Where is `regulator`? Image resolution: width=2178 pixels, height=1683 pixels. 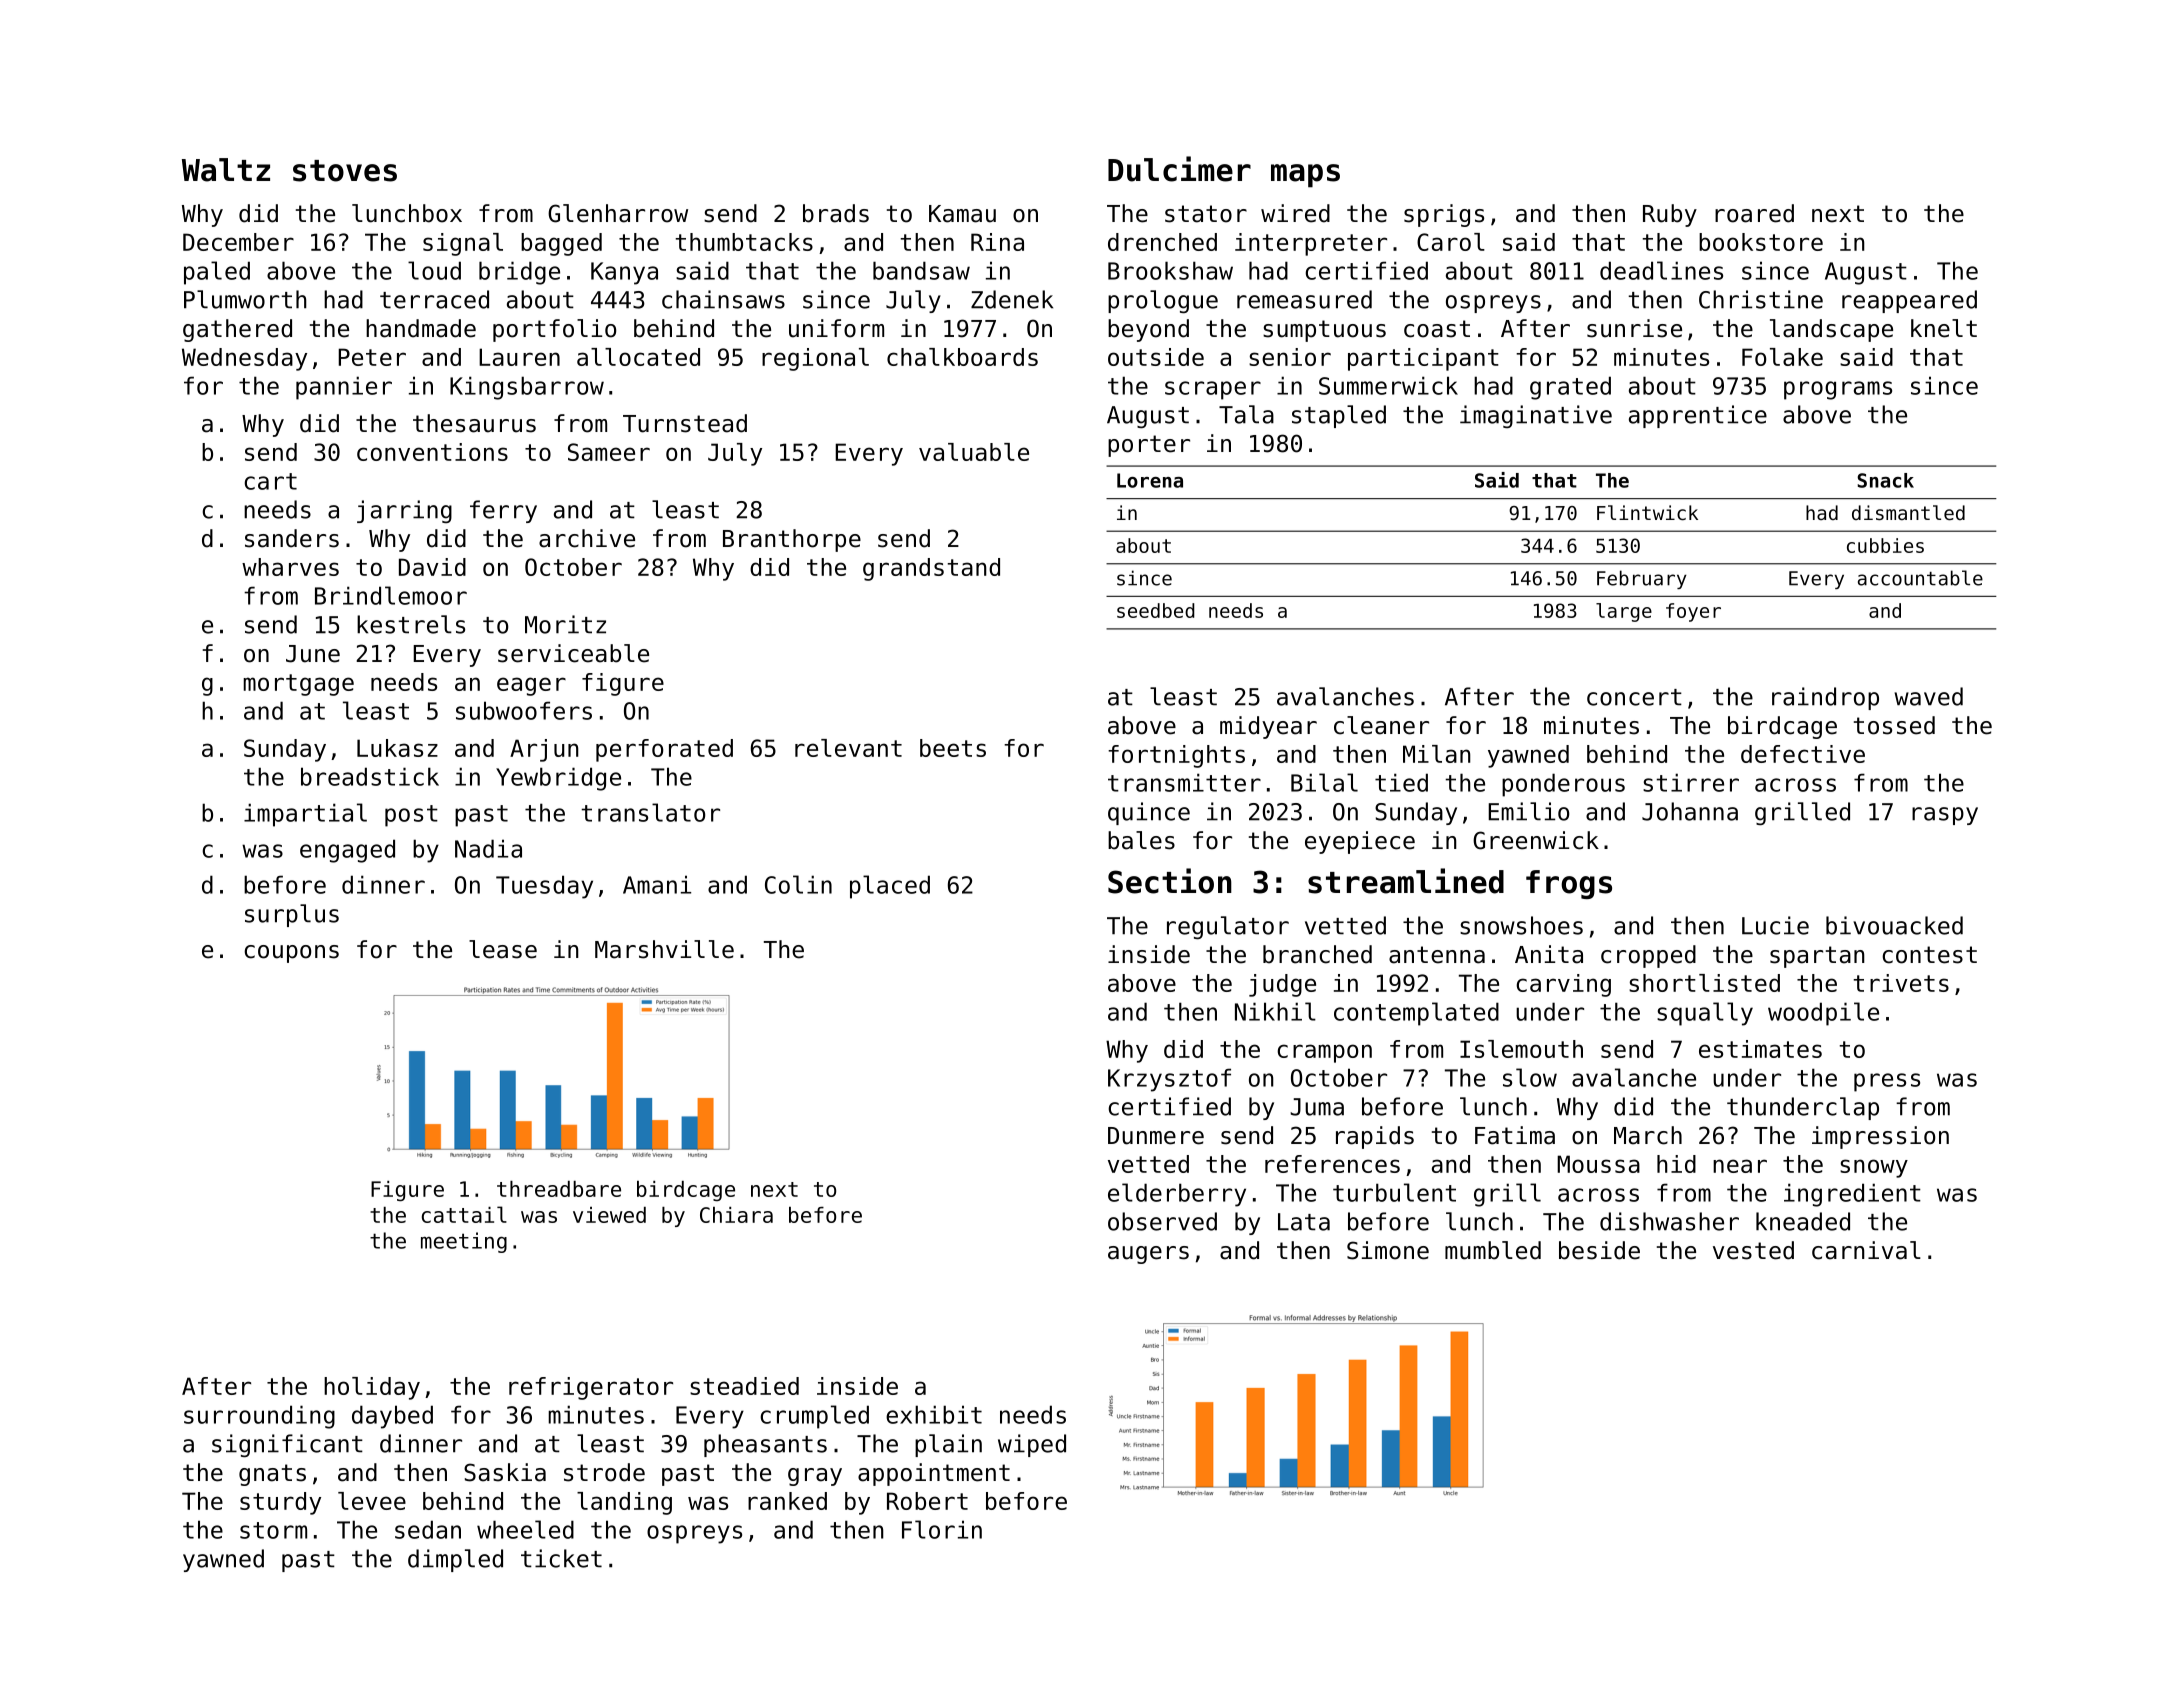
regulator is located at coordinates (1228, 927).
